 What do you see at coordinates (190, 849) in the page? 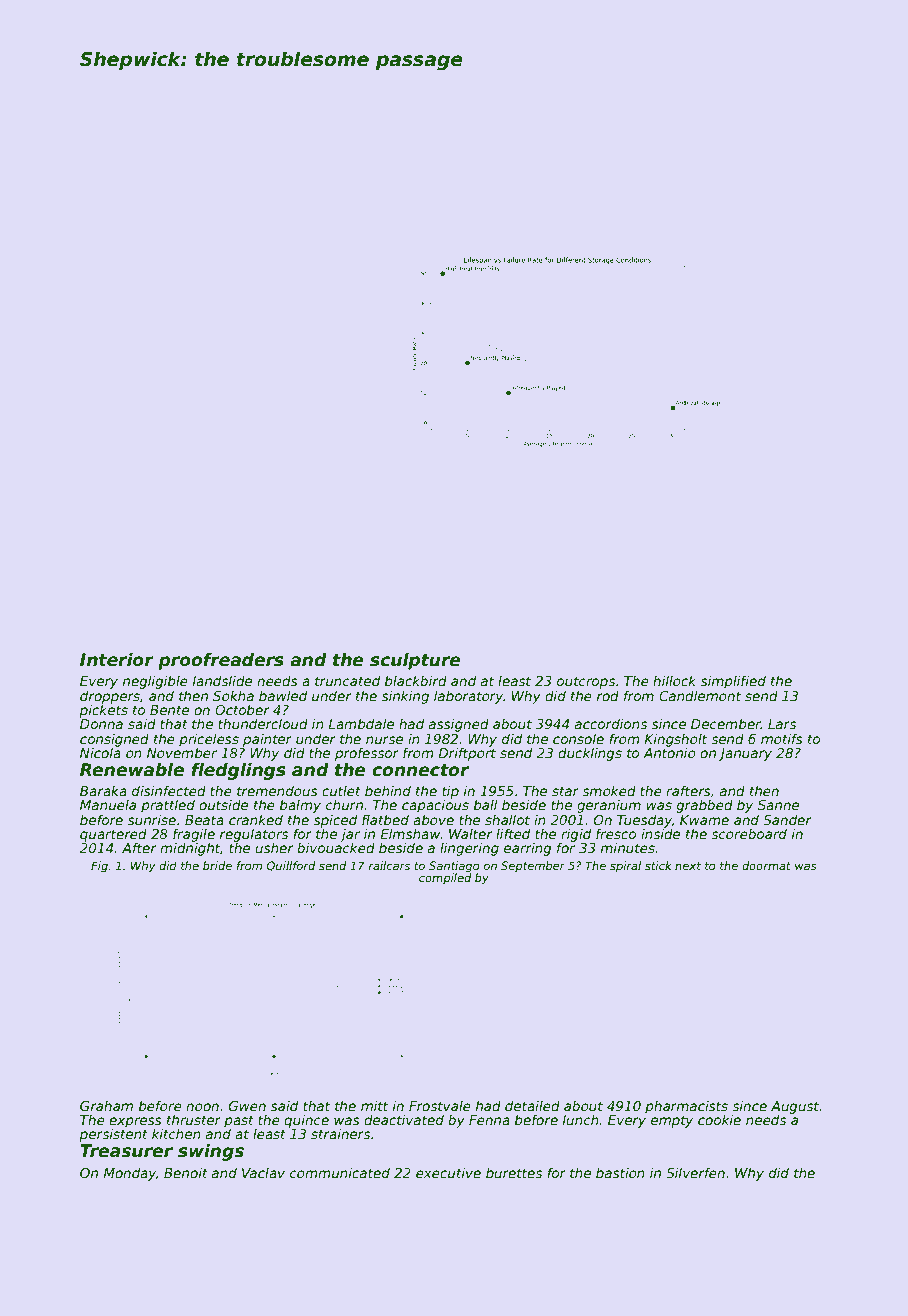
I see `midnight` at bounding box center [190, 849].
